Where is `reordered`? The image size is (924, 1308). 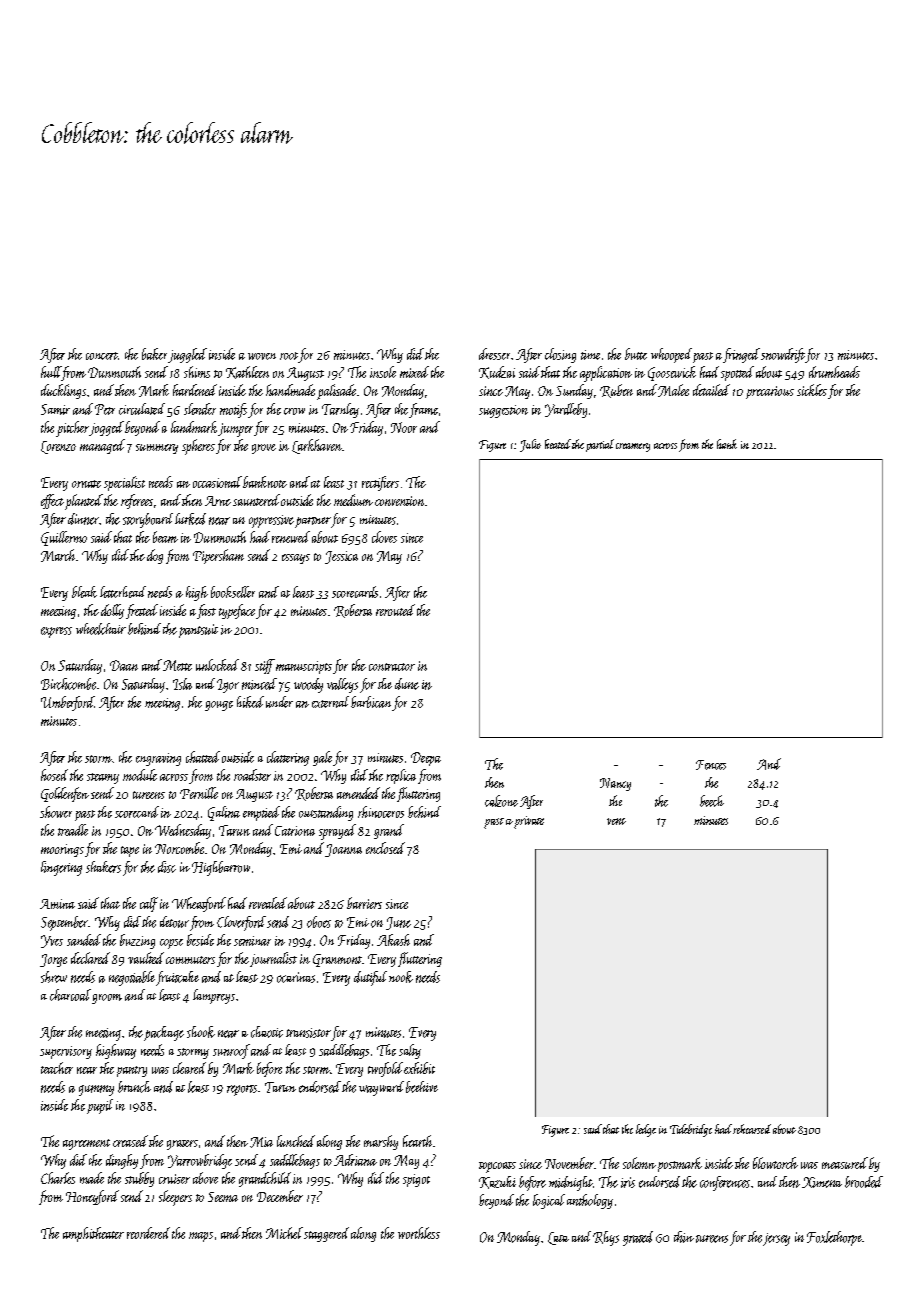
reordered is located at coordinates (148, 1233).
